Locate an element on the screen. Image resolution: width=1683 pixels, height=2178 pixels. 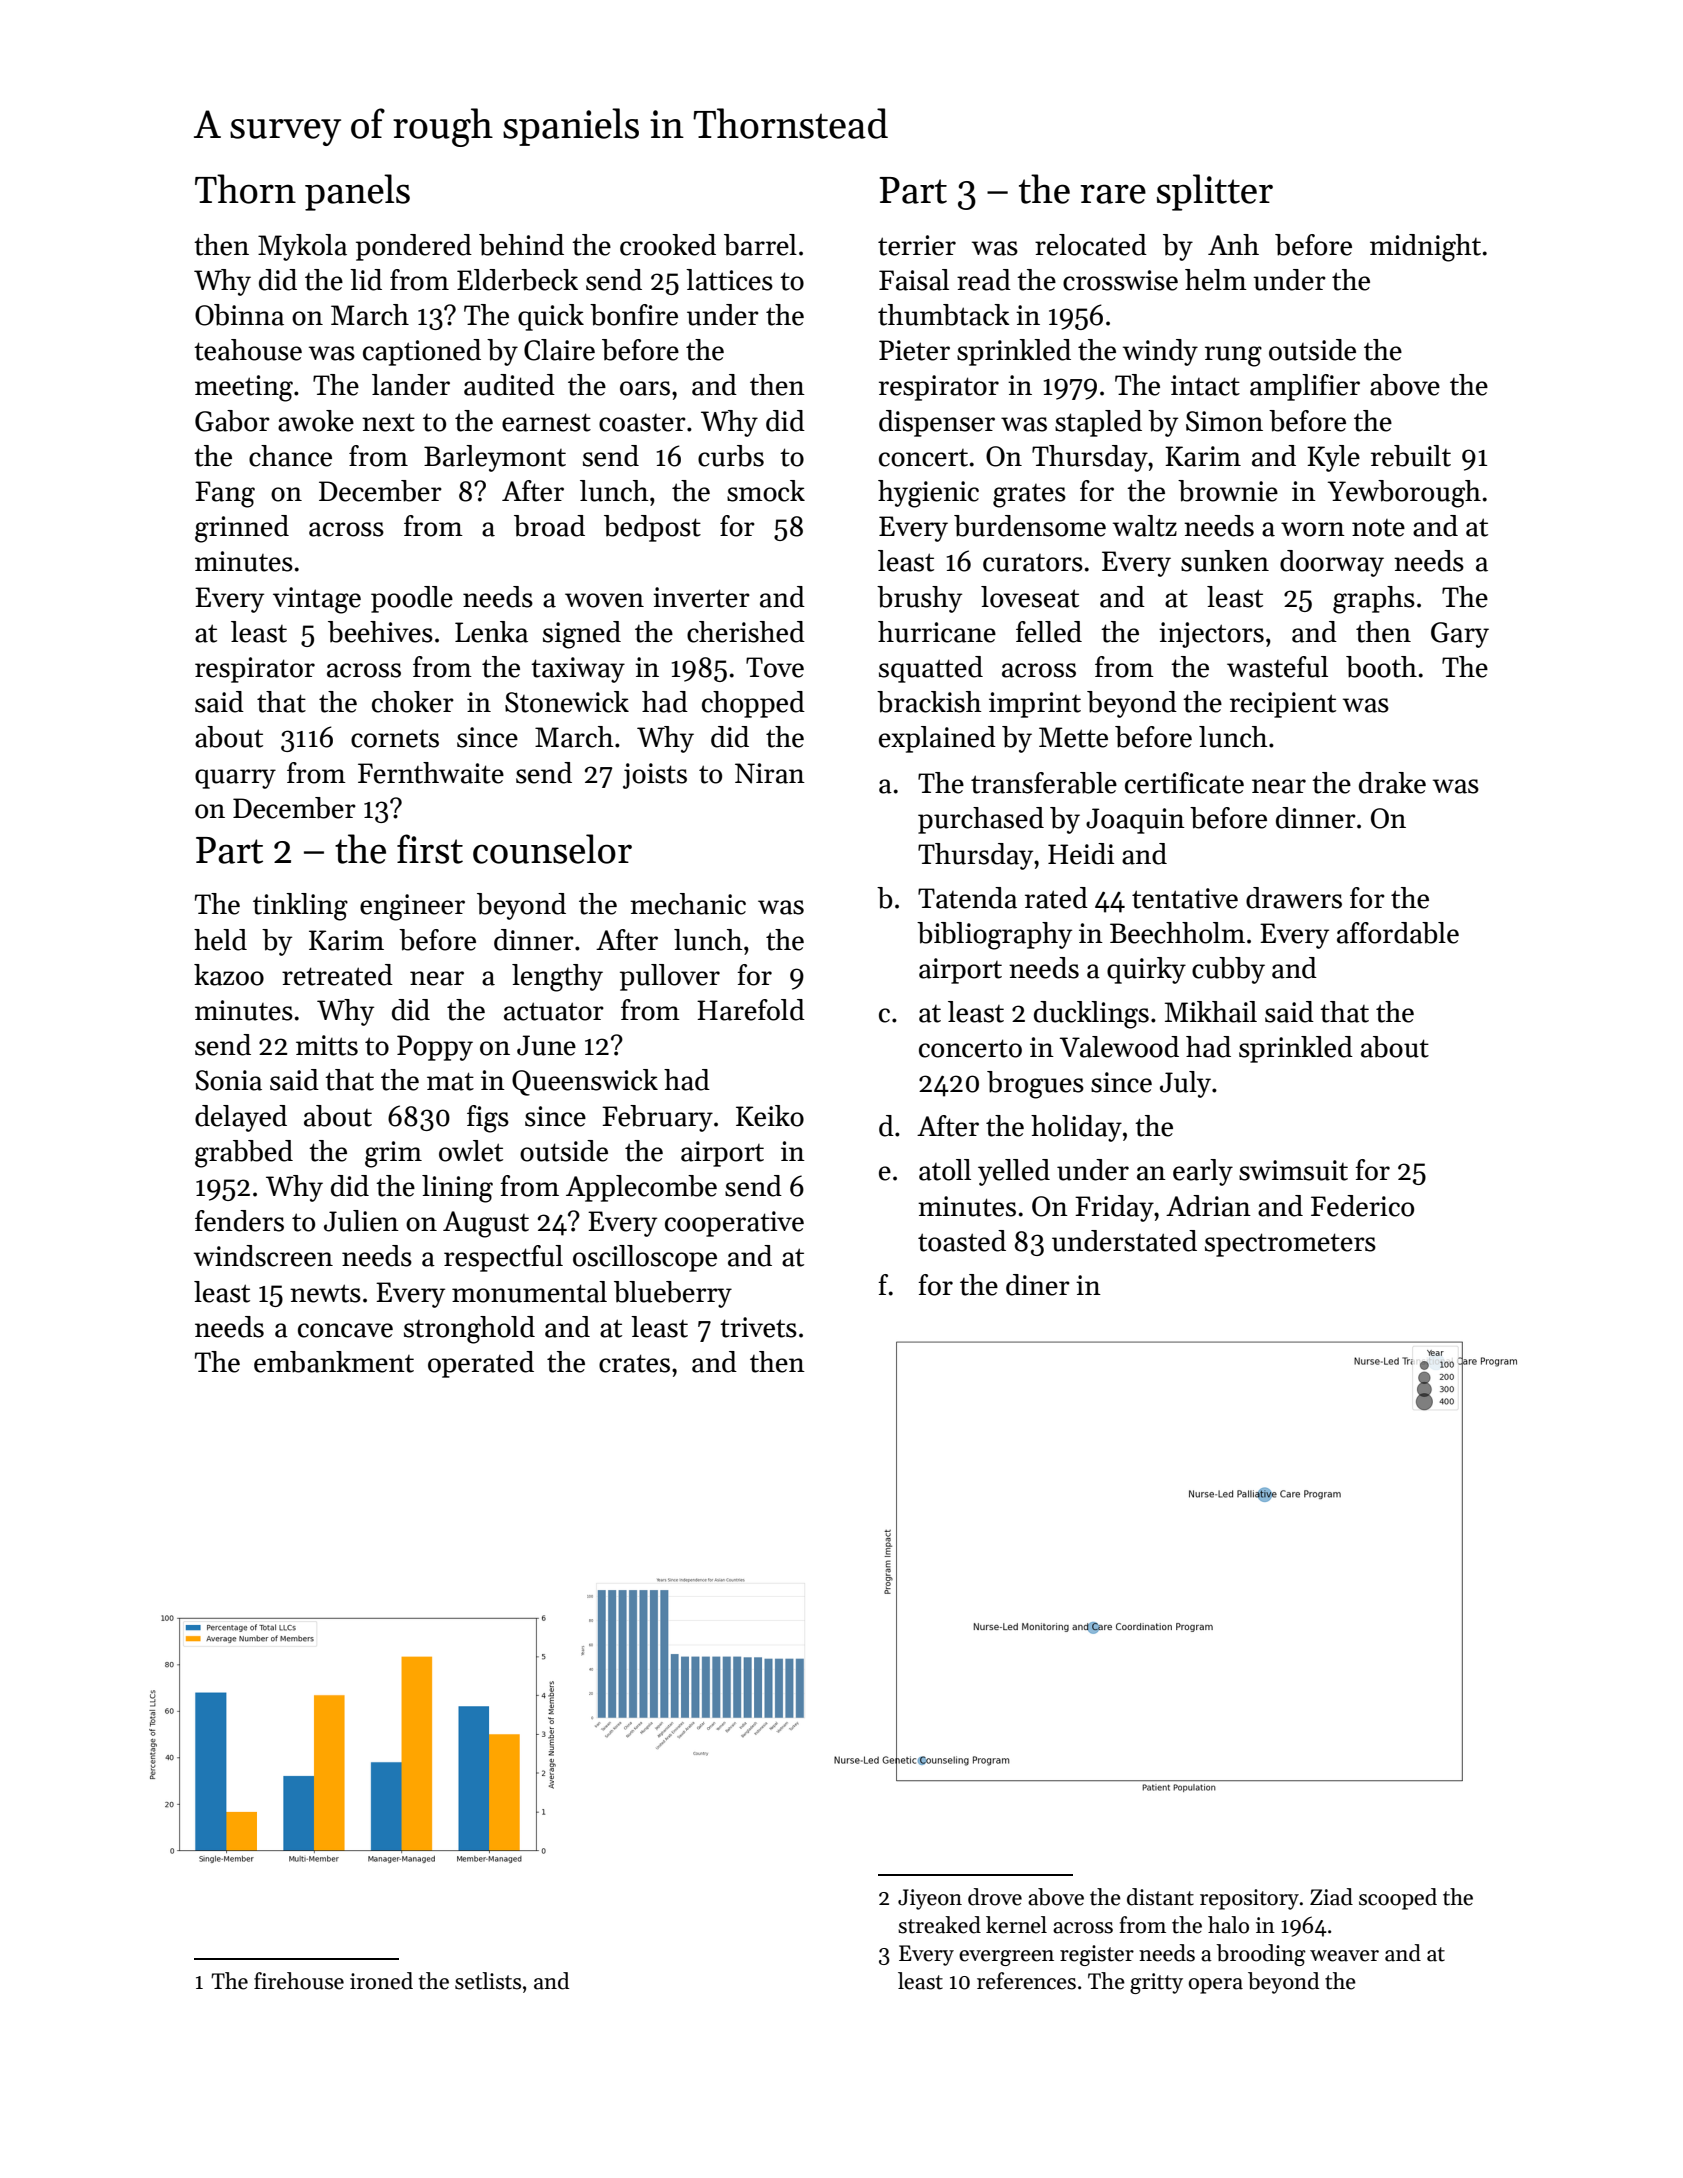
booth is located at coordinates (1381, 667).
